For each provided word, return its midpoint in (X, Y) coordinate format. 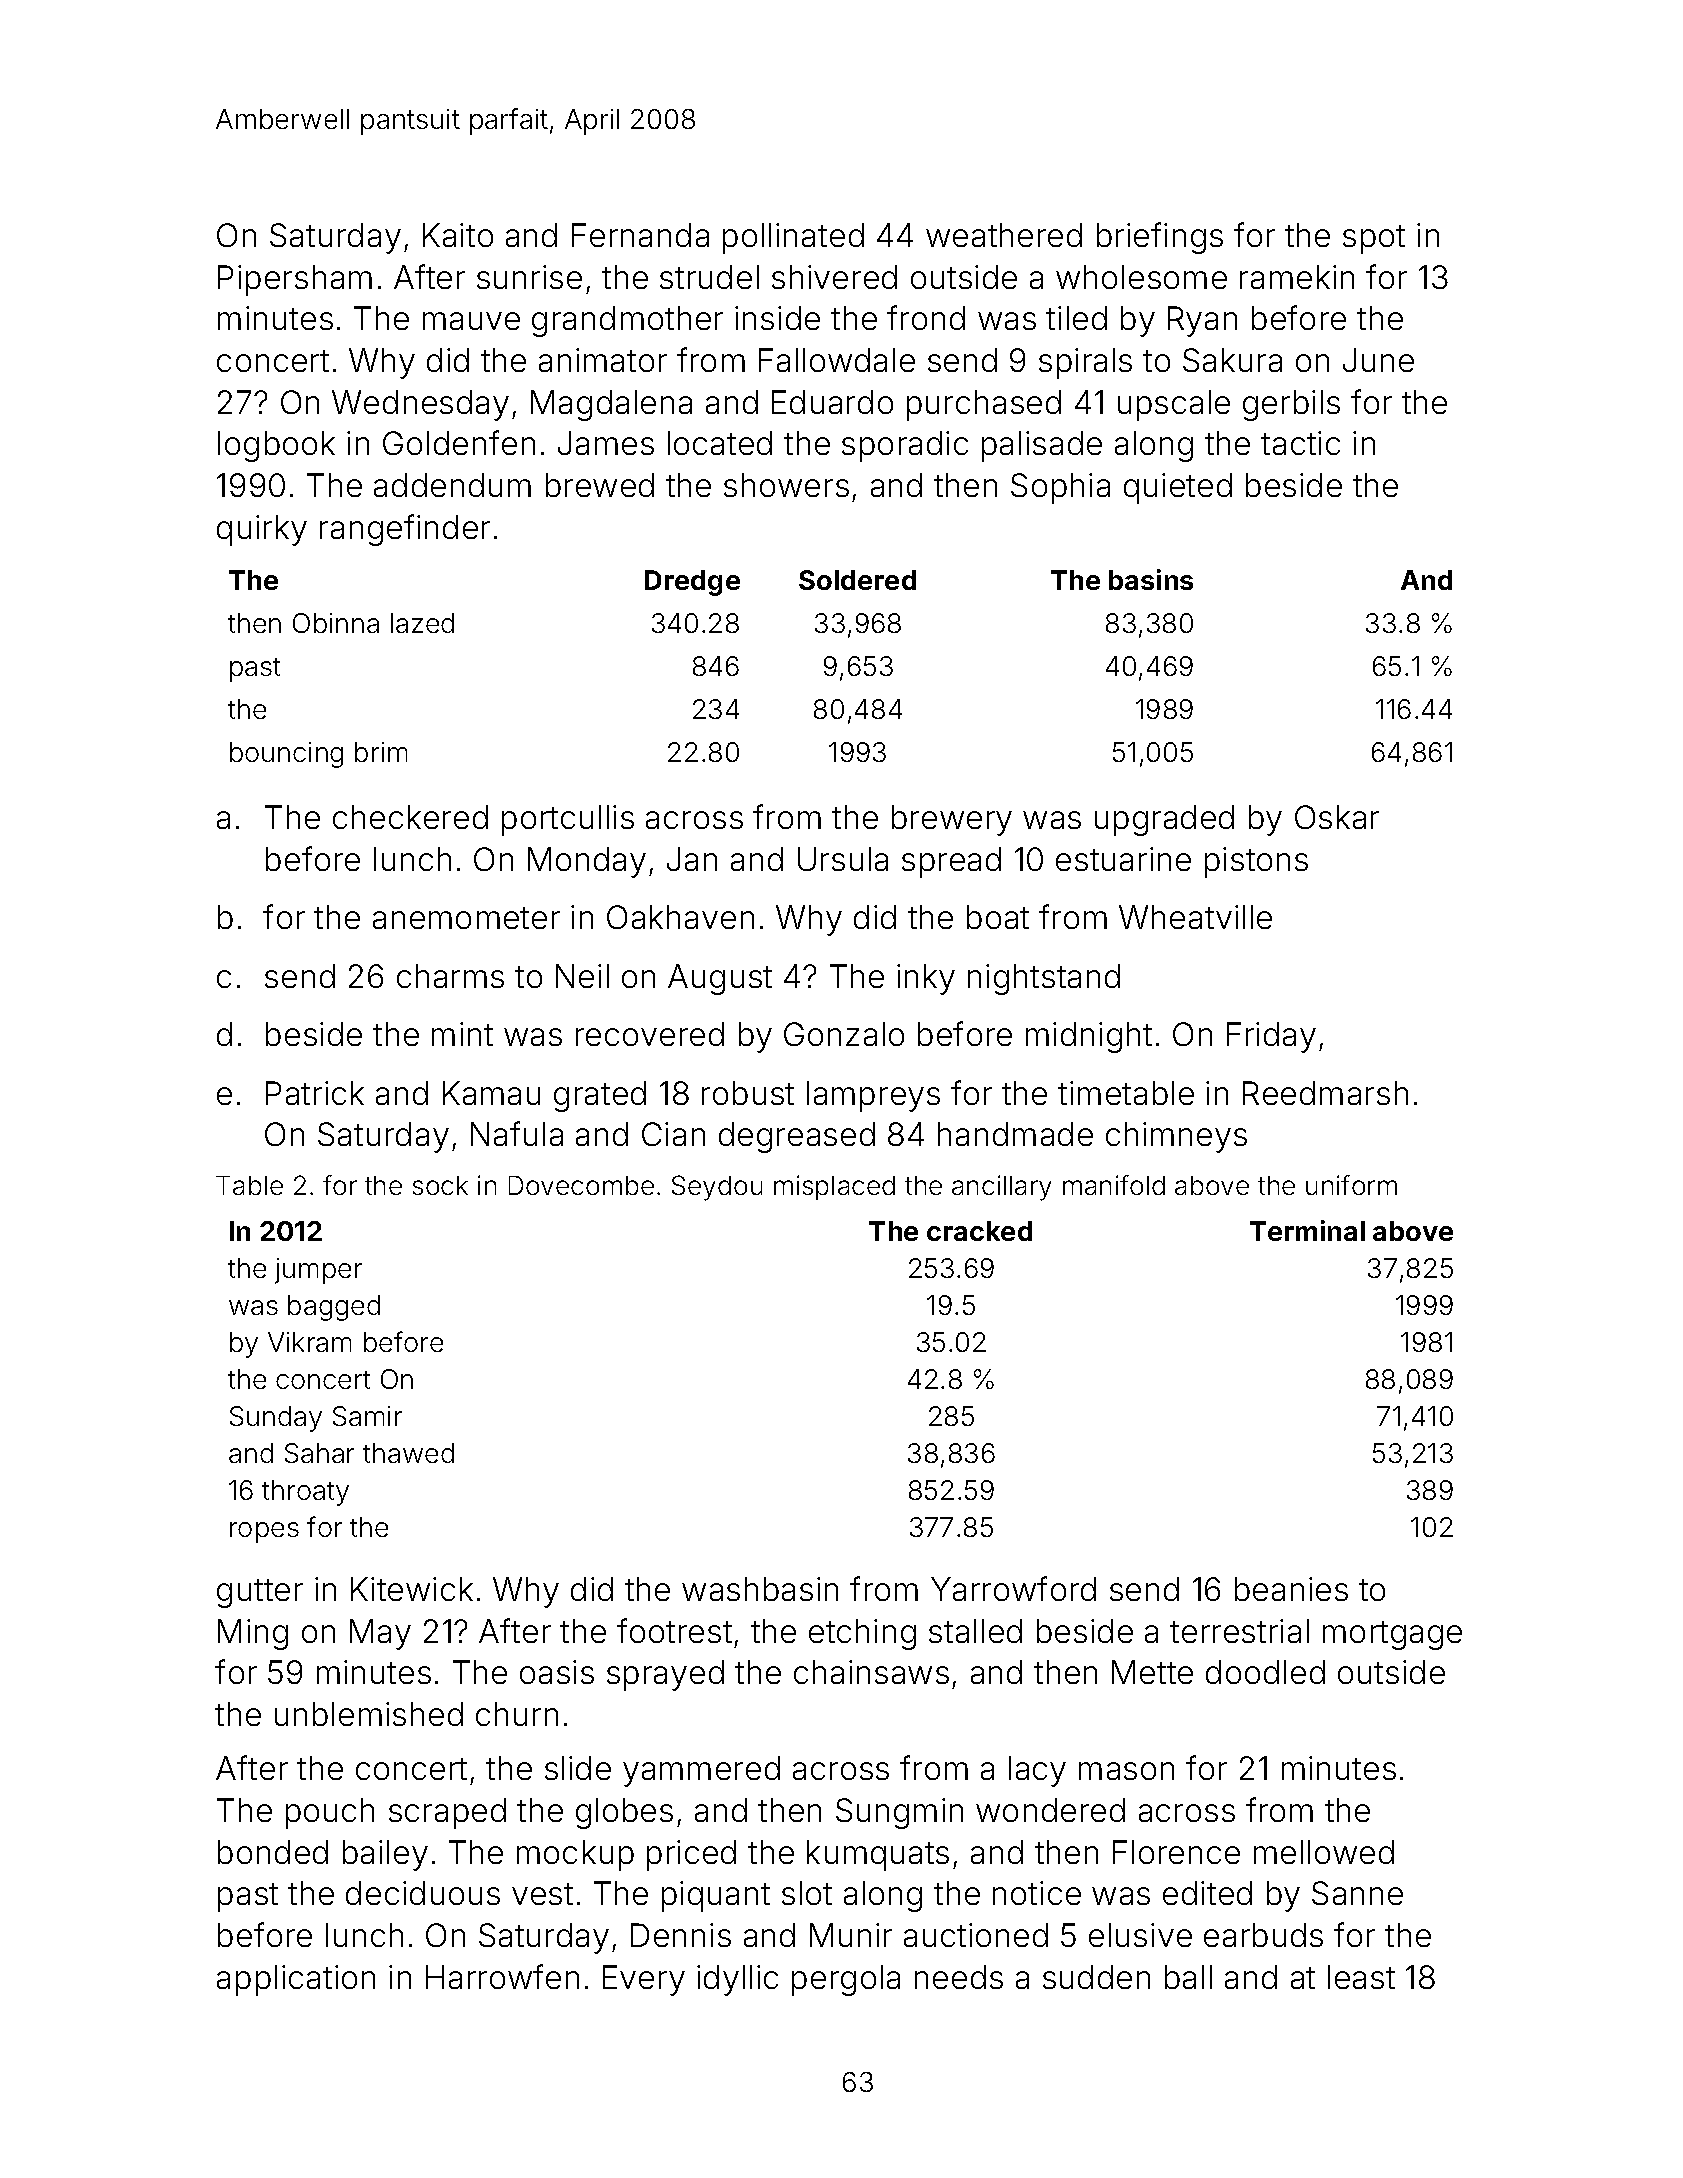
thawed (408, 1453)
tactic (1300, 443)
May (380, 1634)
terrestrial (1239, 1631)
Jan (692, 859)
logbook (276, 446)
